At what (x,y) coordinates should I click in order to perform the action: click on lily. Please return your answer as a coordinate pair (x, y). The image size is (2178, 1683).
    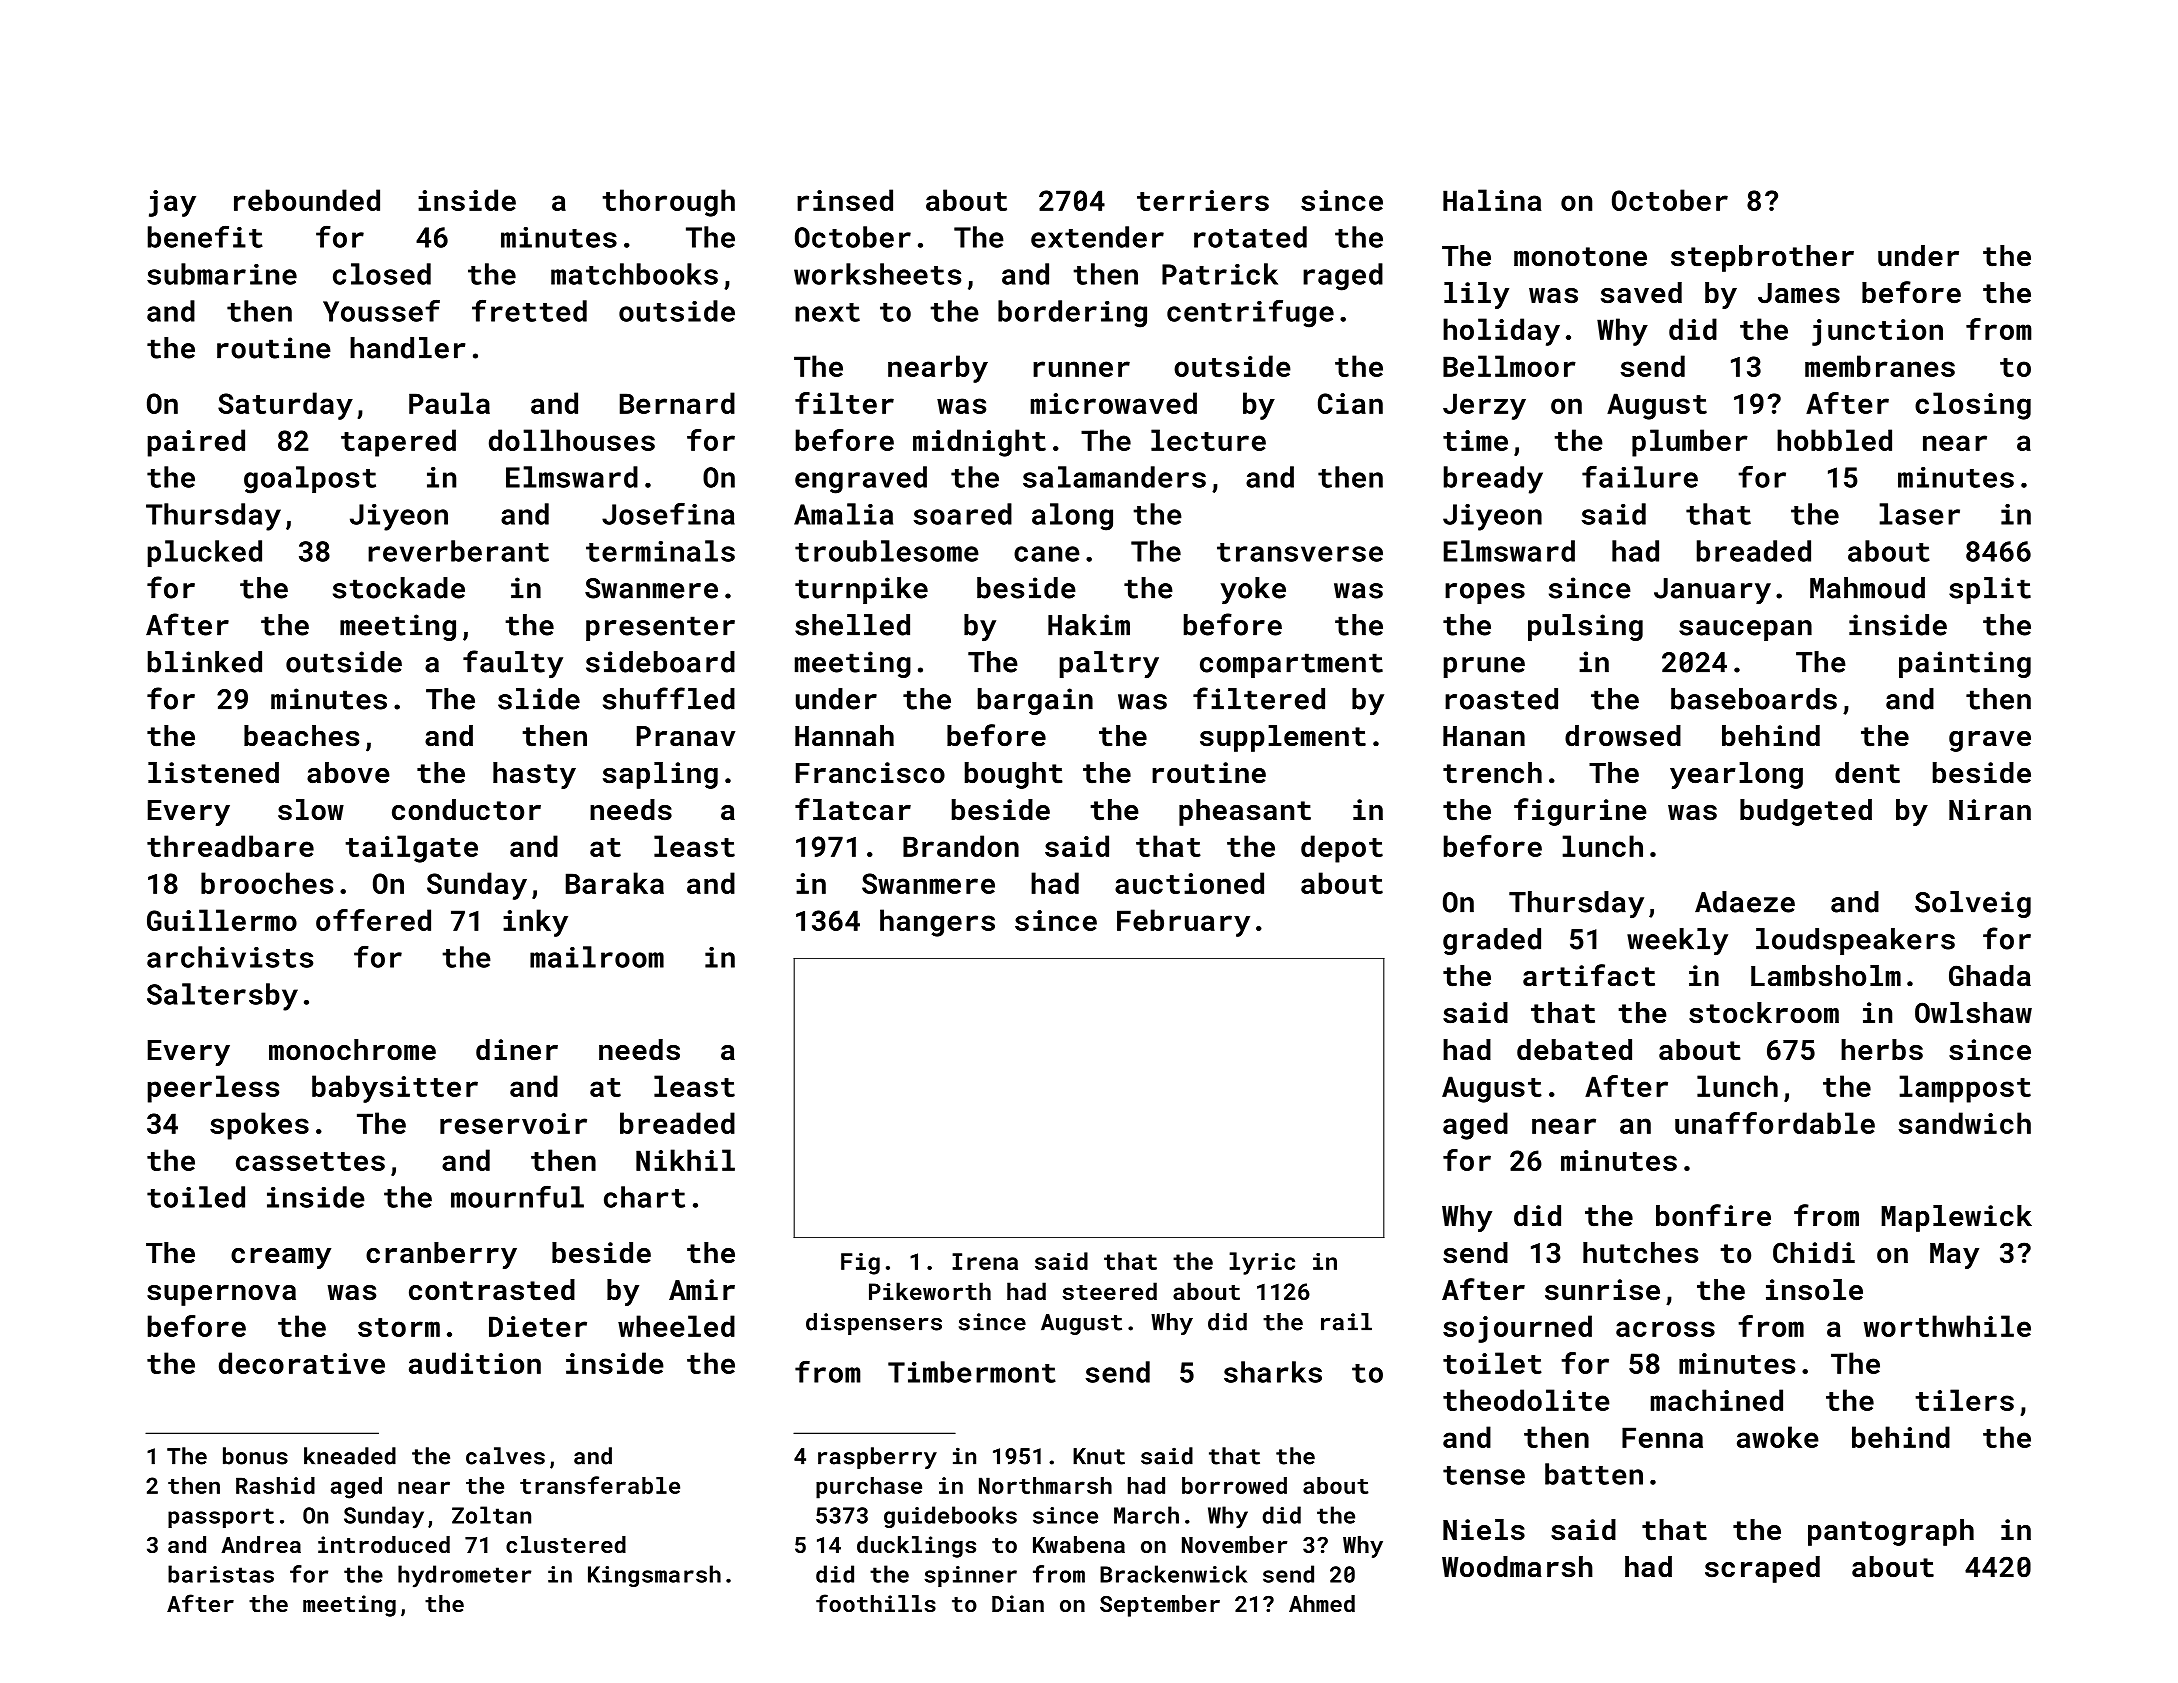
    Looking at the image, I should click on (1476, 295).
